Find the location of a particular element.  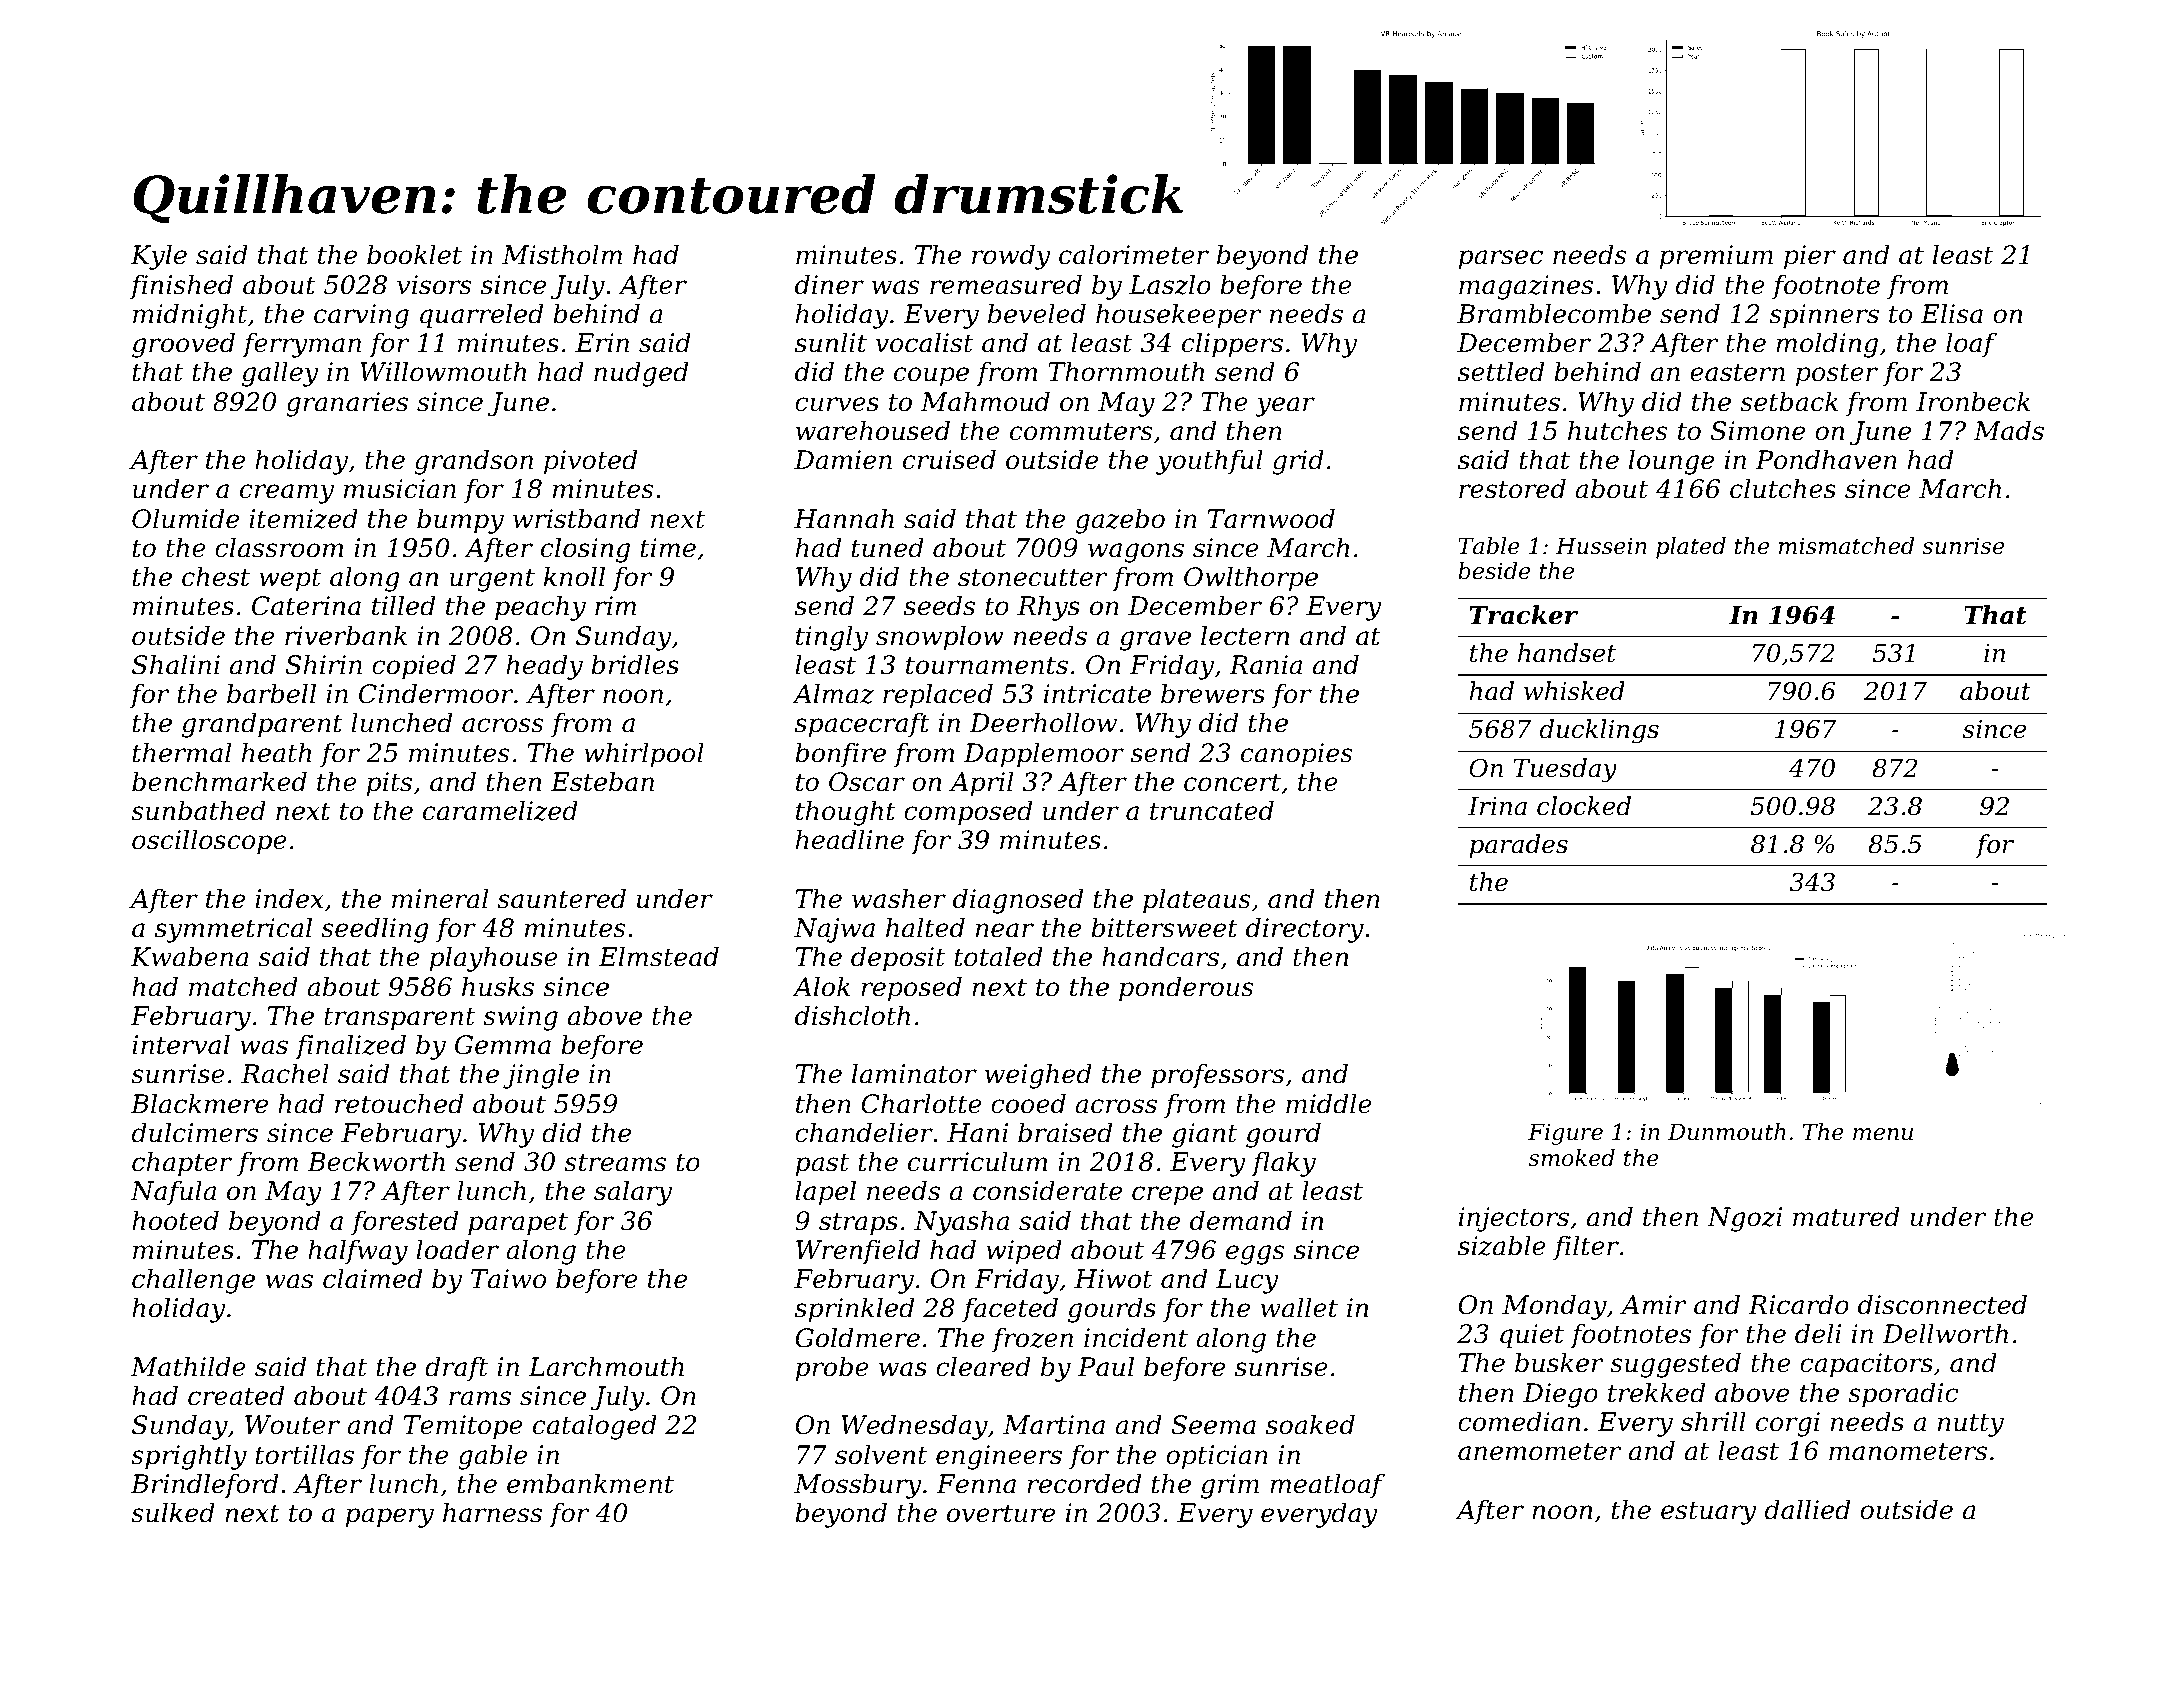

lounge is located at coordinates (1671, 462).
